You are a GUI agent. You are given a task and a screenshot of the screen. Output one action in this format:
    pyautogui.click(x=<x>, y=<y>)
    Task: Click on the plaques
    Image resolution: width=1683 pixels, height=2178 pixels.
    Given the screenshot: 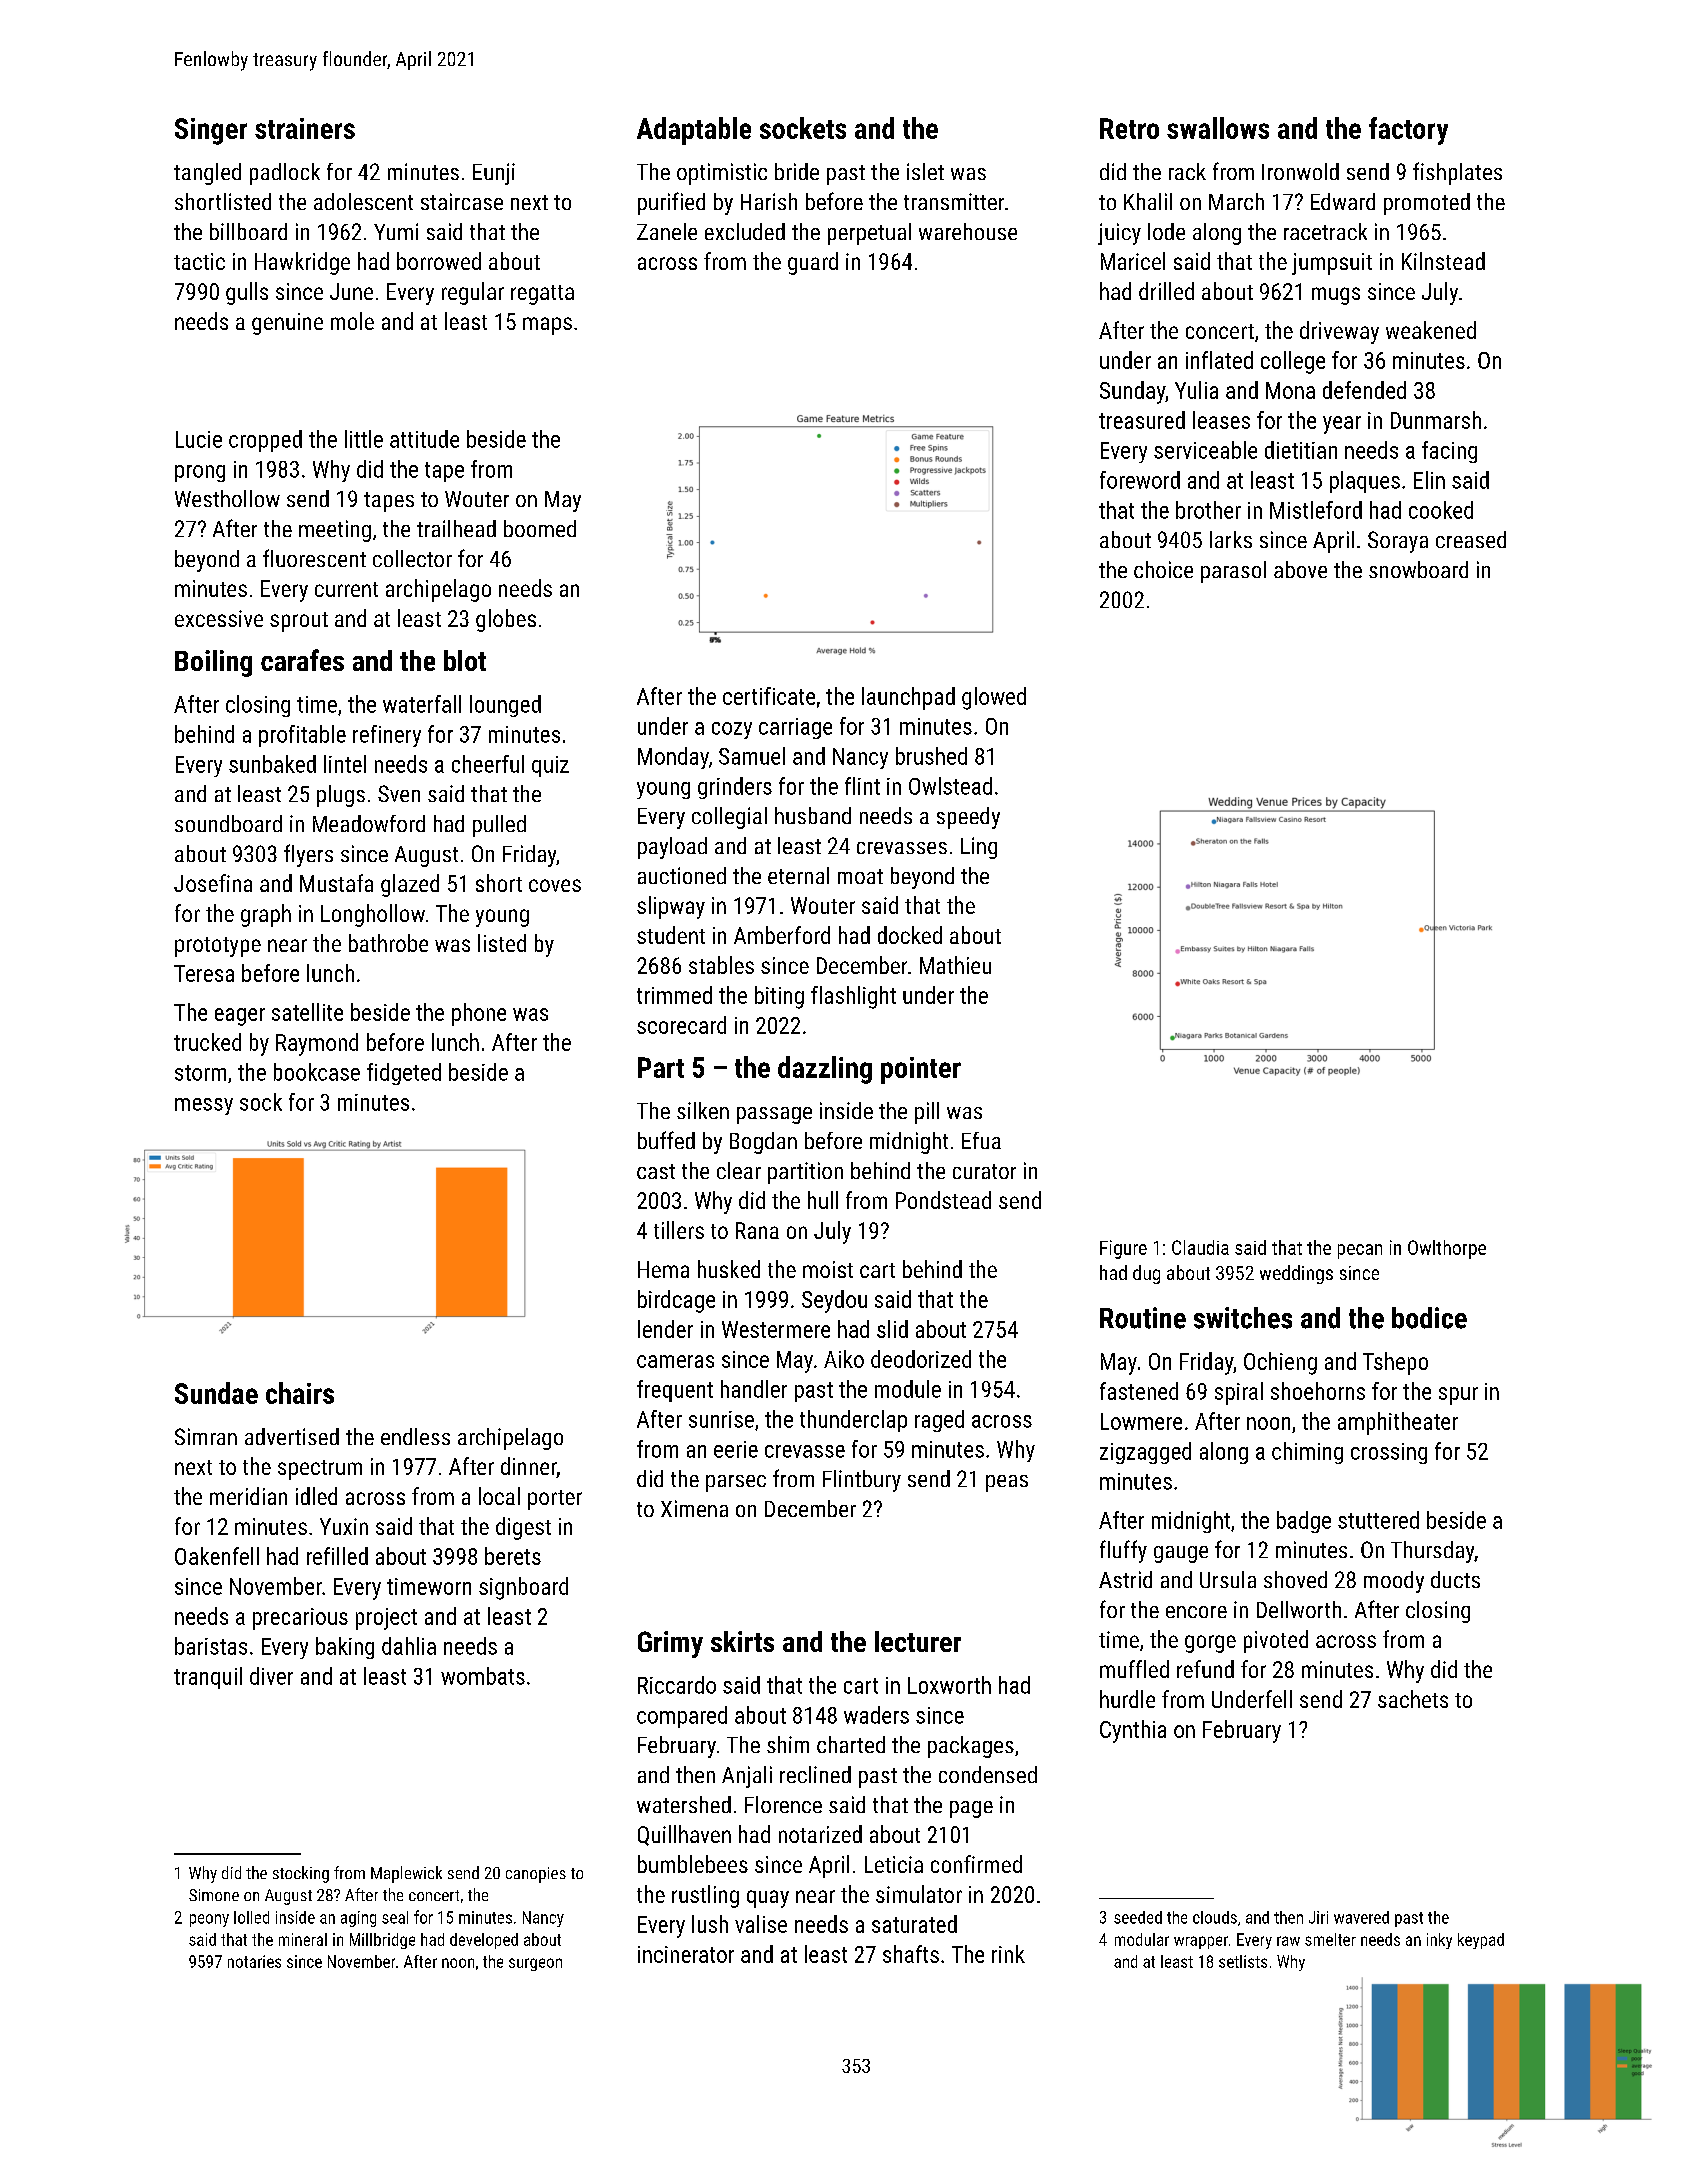 What is the action you would take?
    pyautogui.click(x=1365, y=482)
